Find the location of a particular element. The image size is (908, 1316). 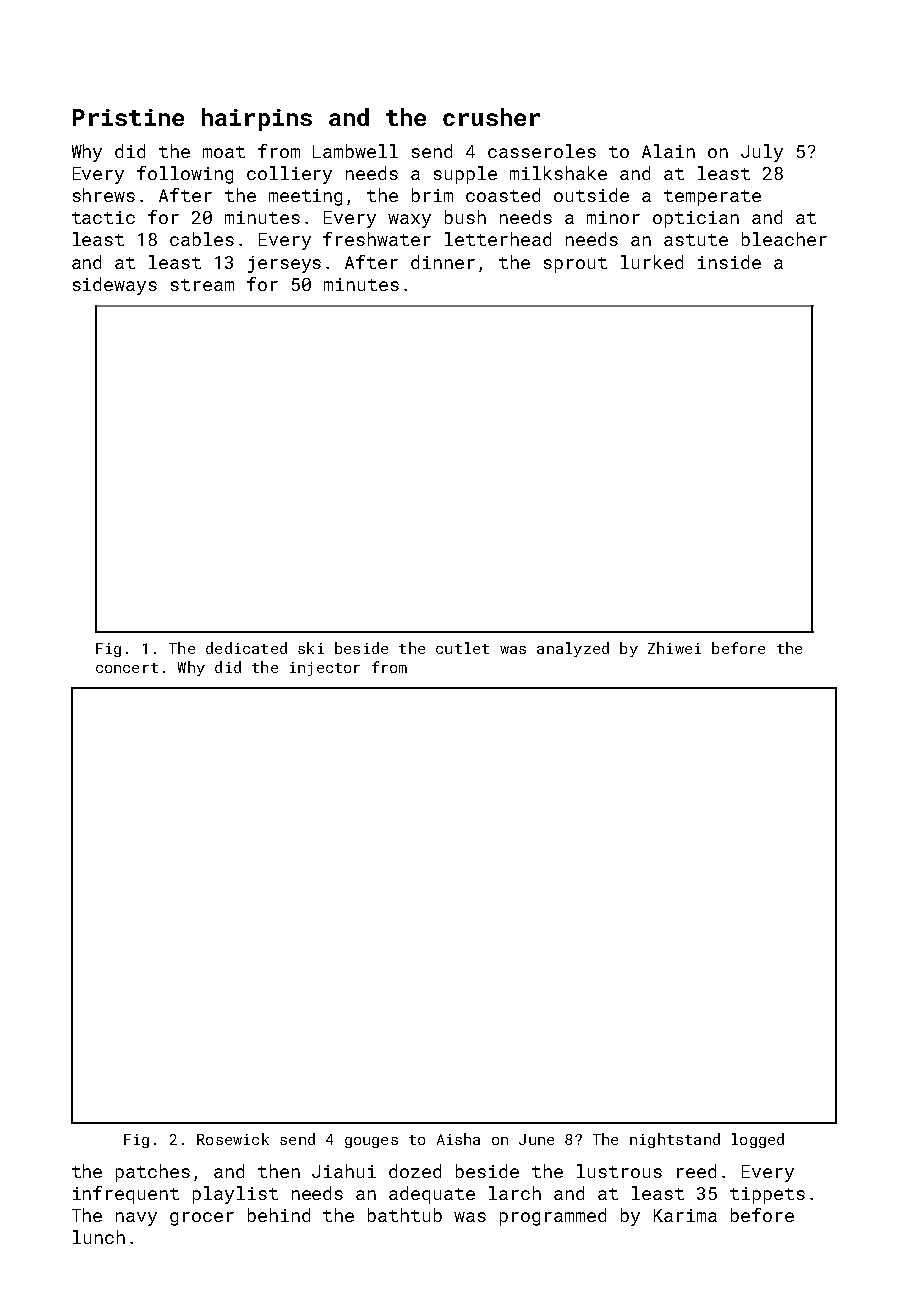

shrews is located at coordinates (104, 195).
